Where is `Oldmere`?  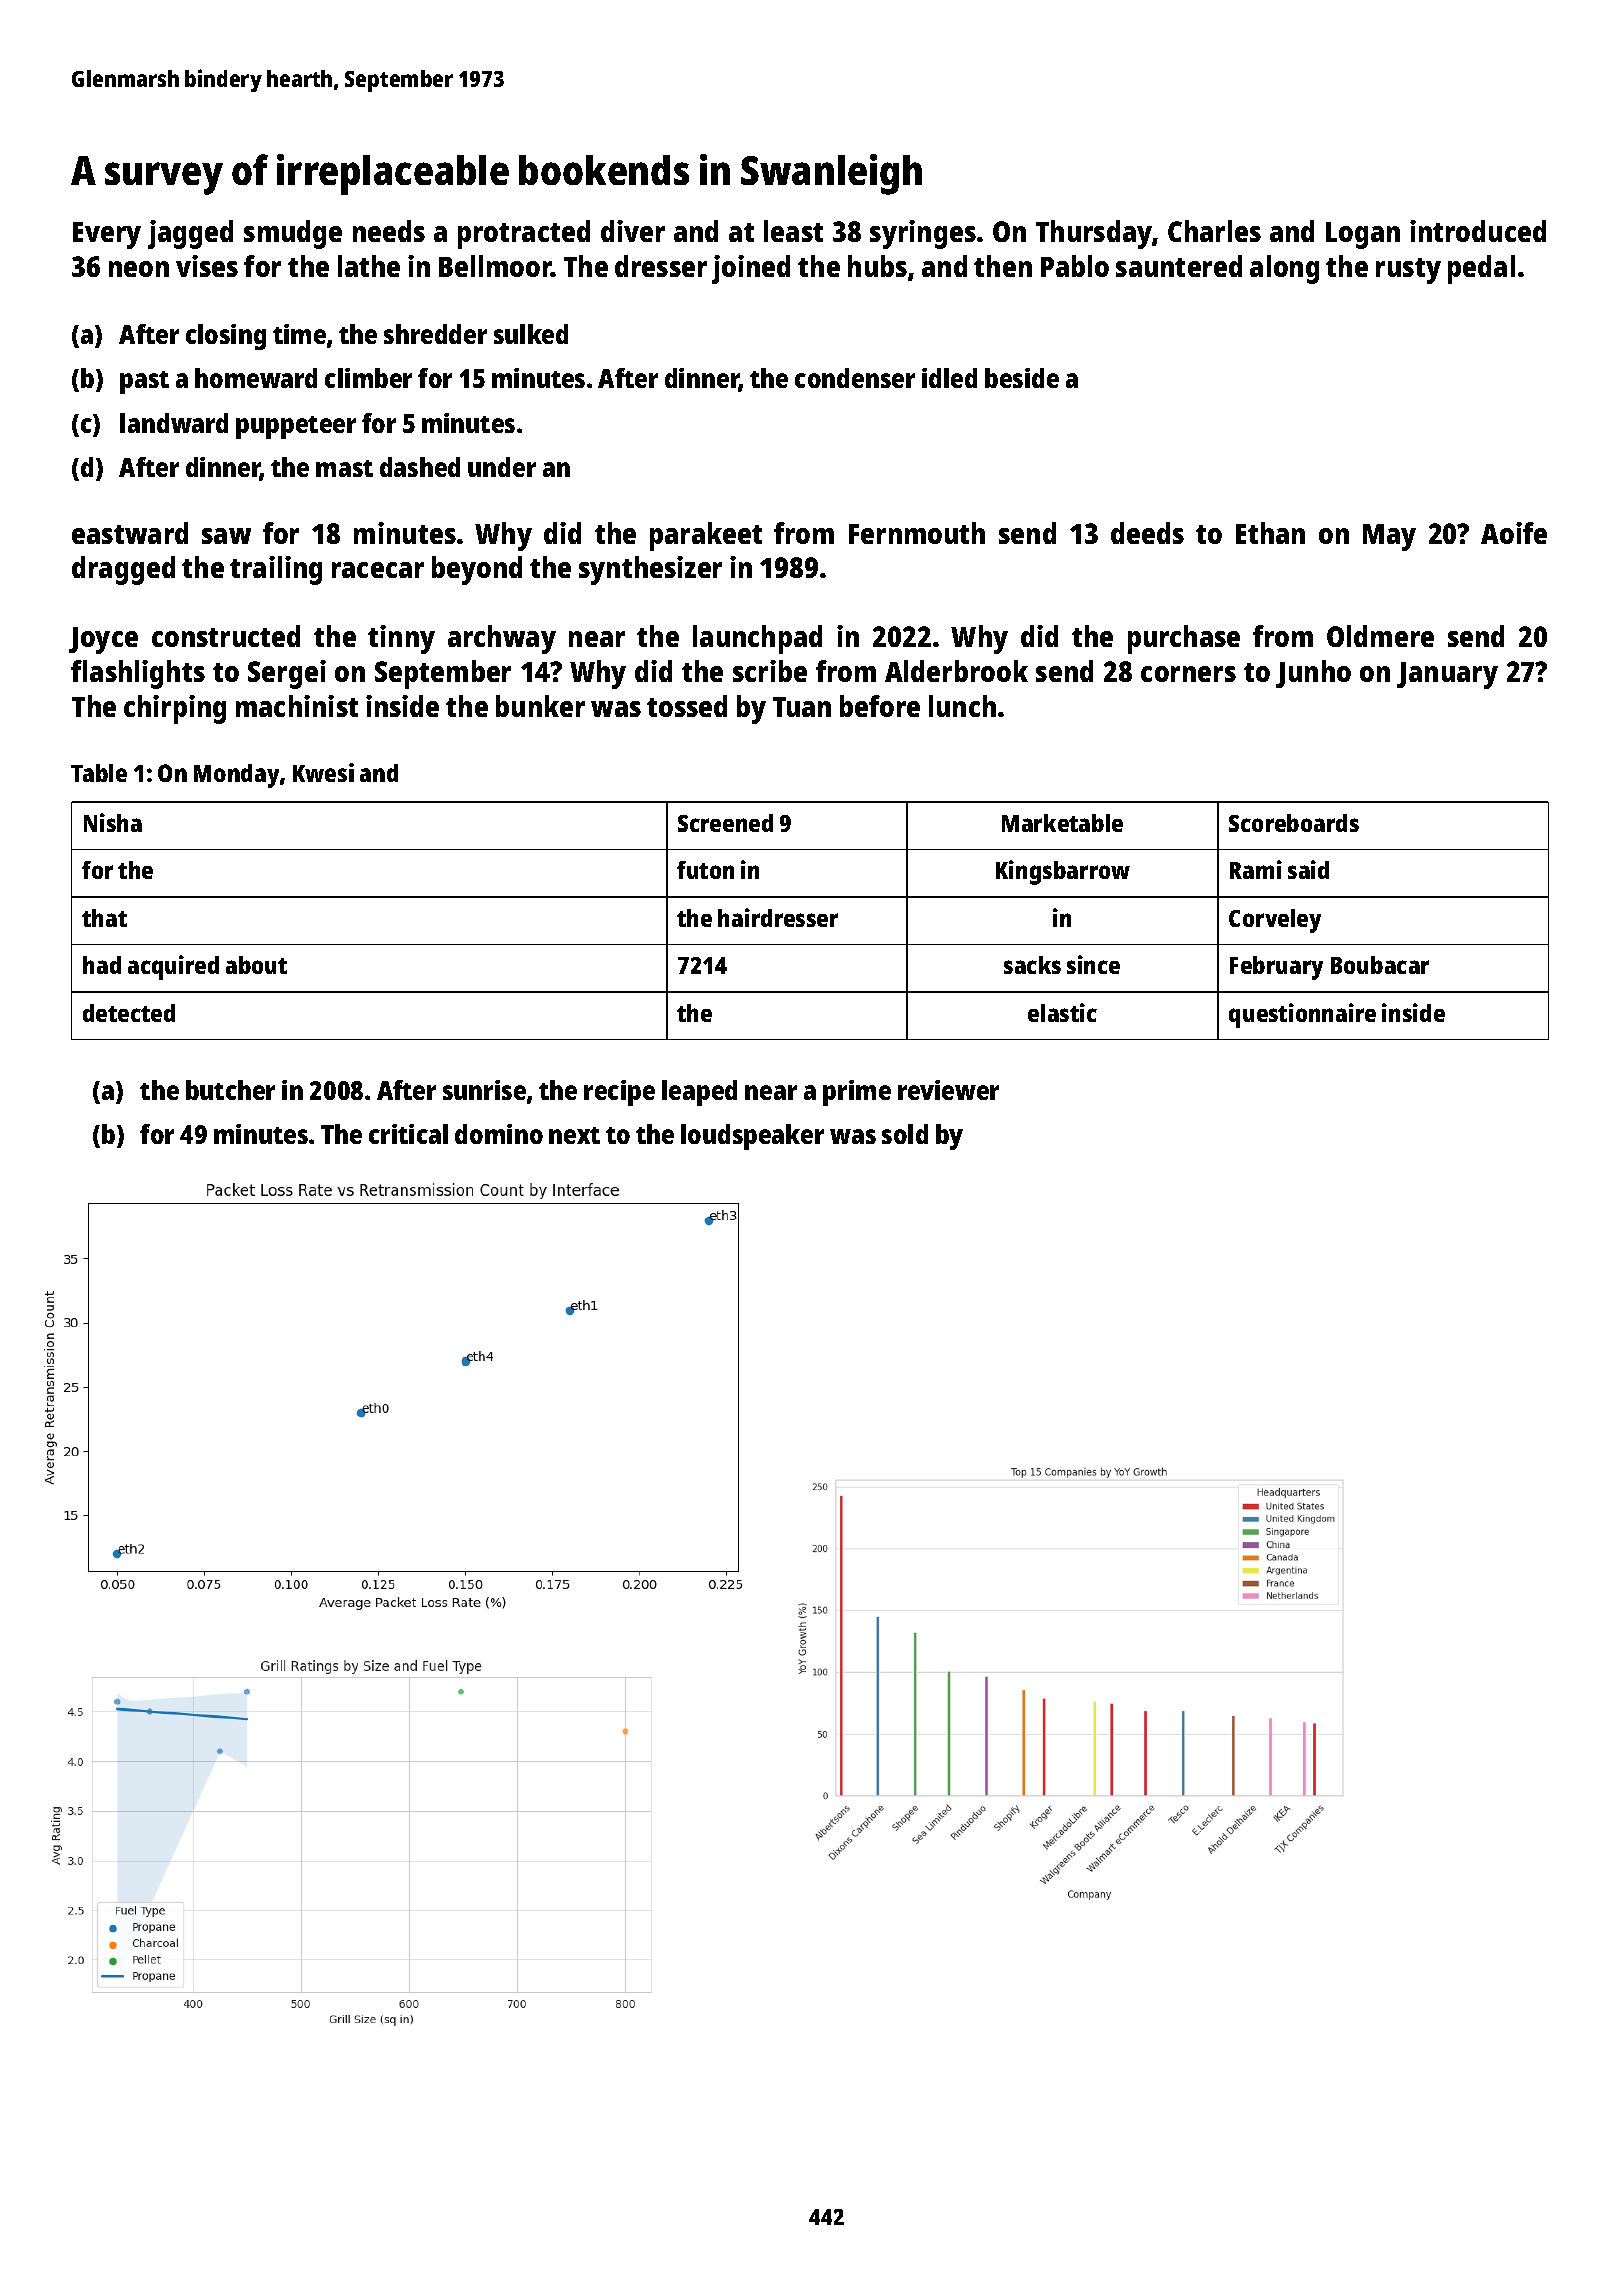
Oldmere is located at coordinates (1380, 636).
